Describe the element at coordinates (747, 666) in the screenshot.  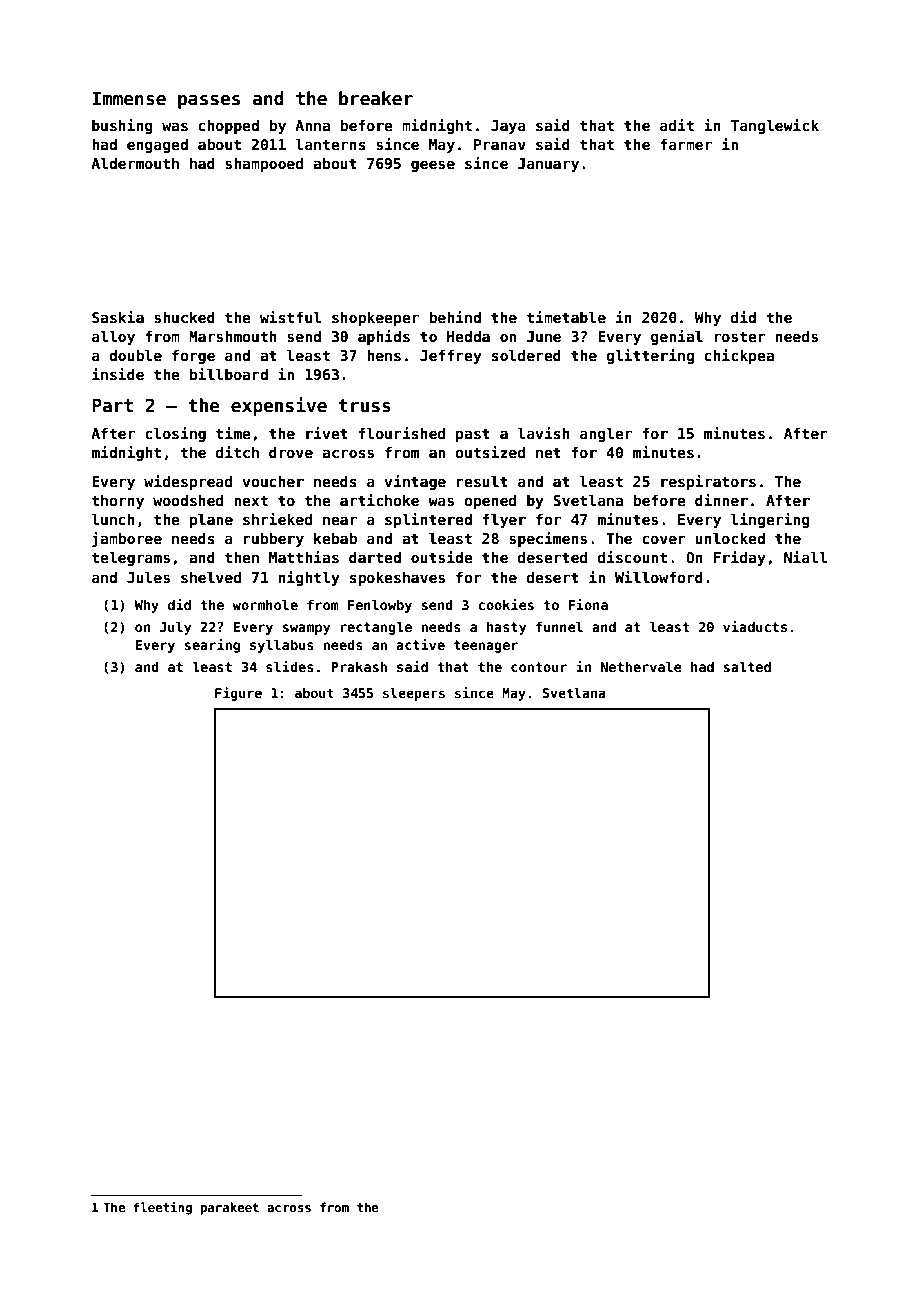
I see `salted` at that location.
